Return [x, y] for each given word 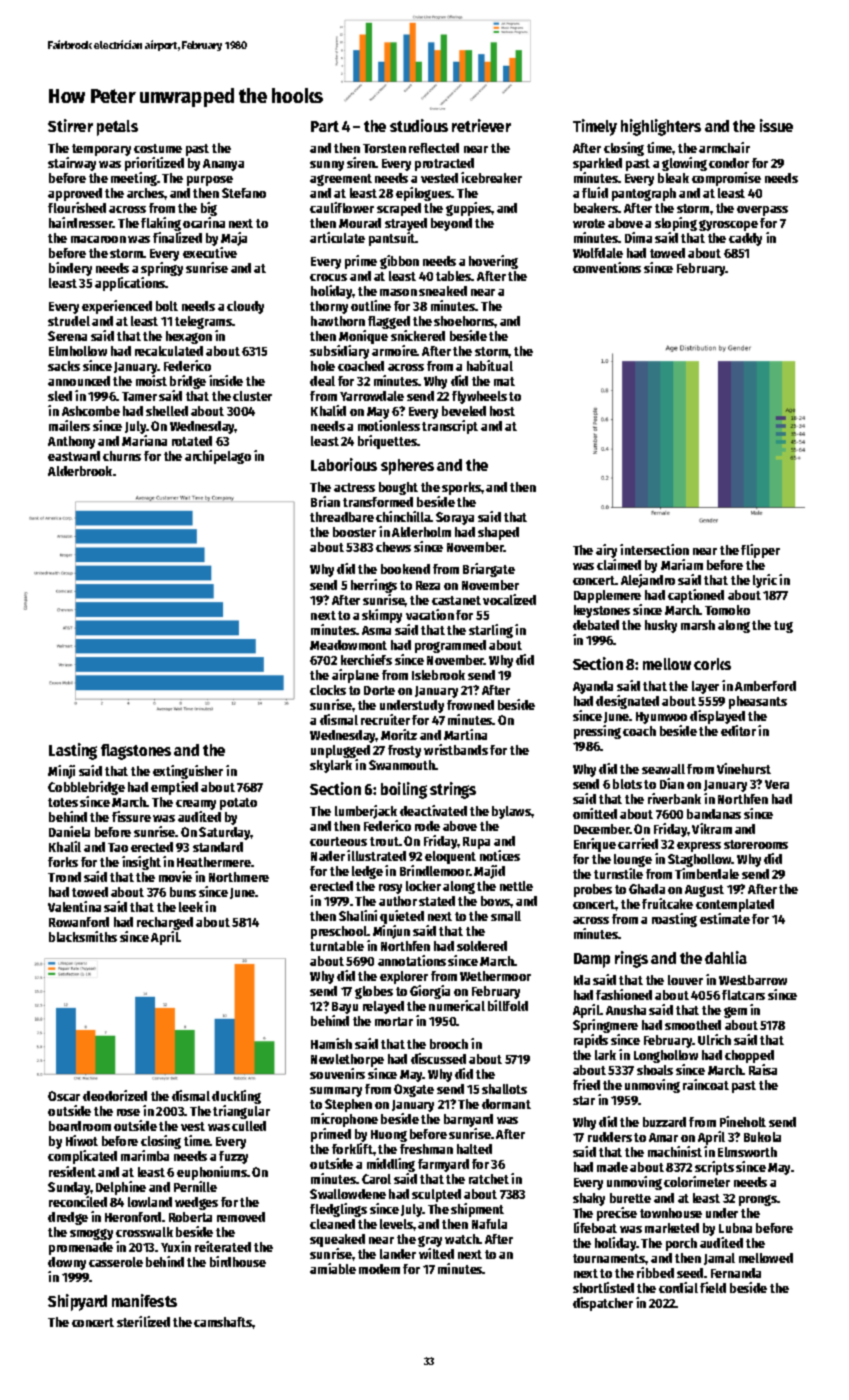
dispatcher [603, 1304]
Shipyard [77, 1302]
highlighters [661, 127]
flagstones [136, 752]
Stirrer [70, 125]
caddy [745, 239]
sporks [461, 488]
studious [419, 125]
